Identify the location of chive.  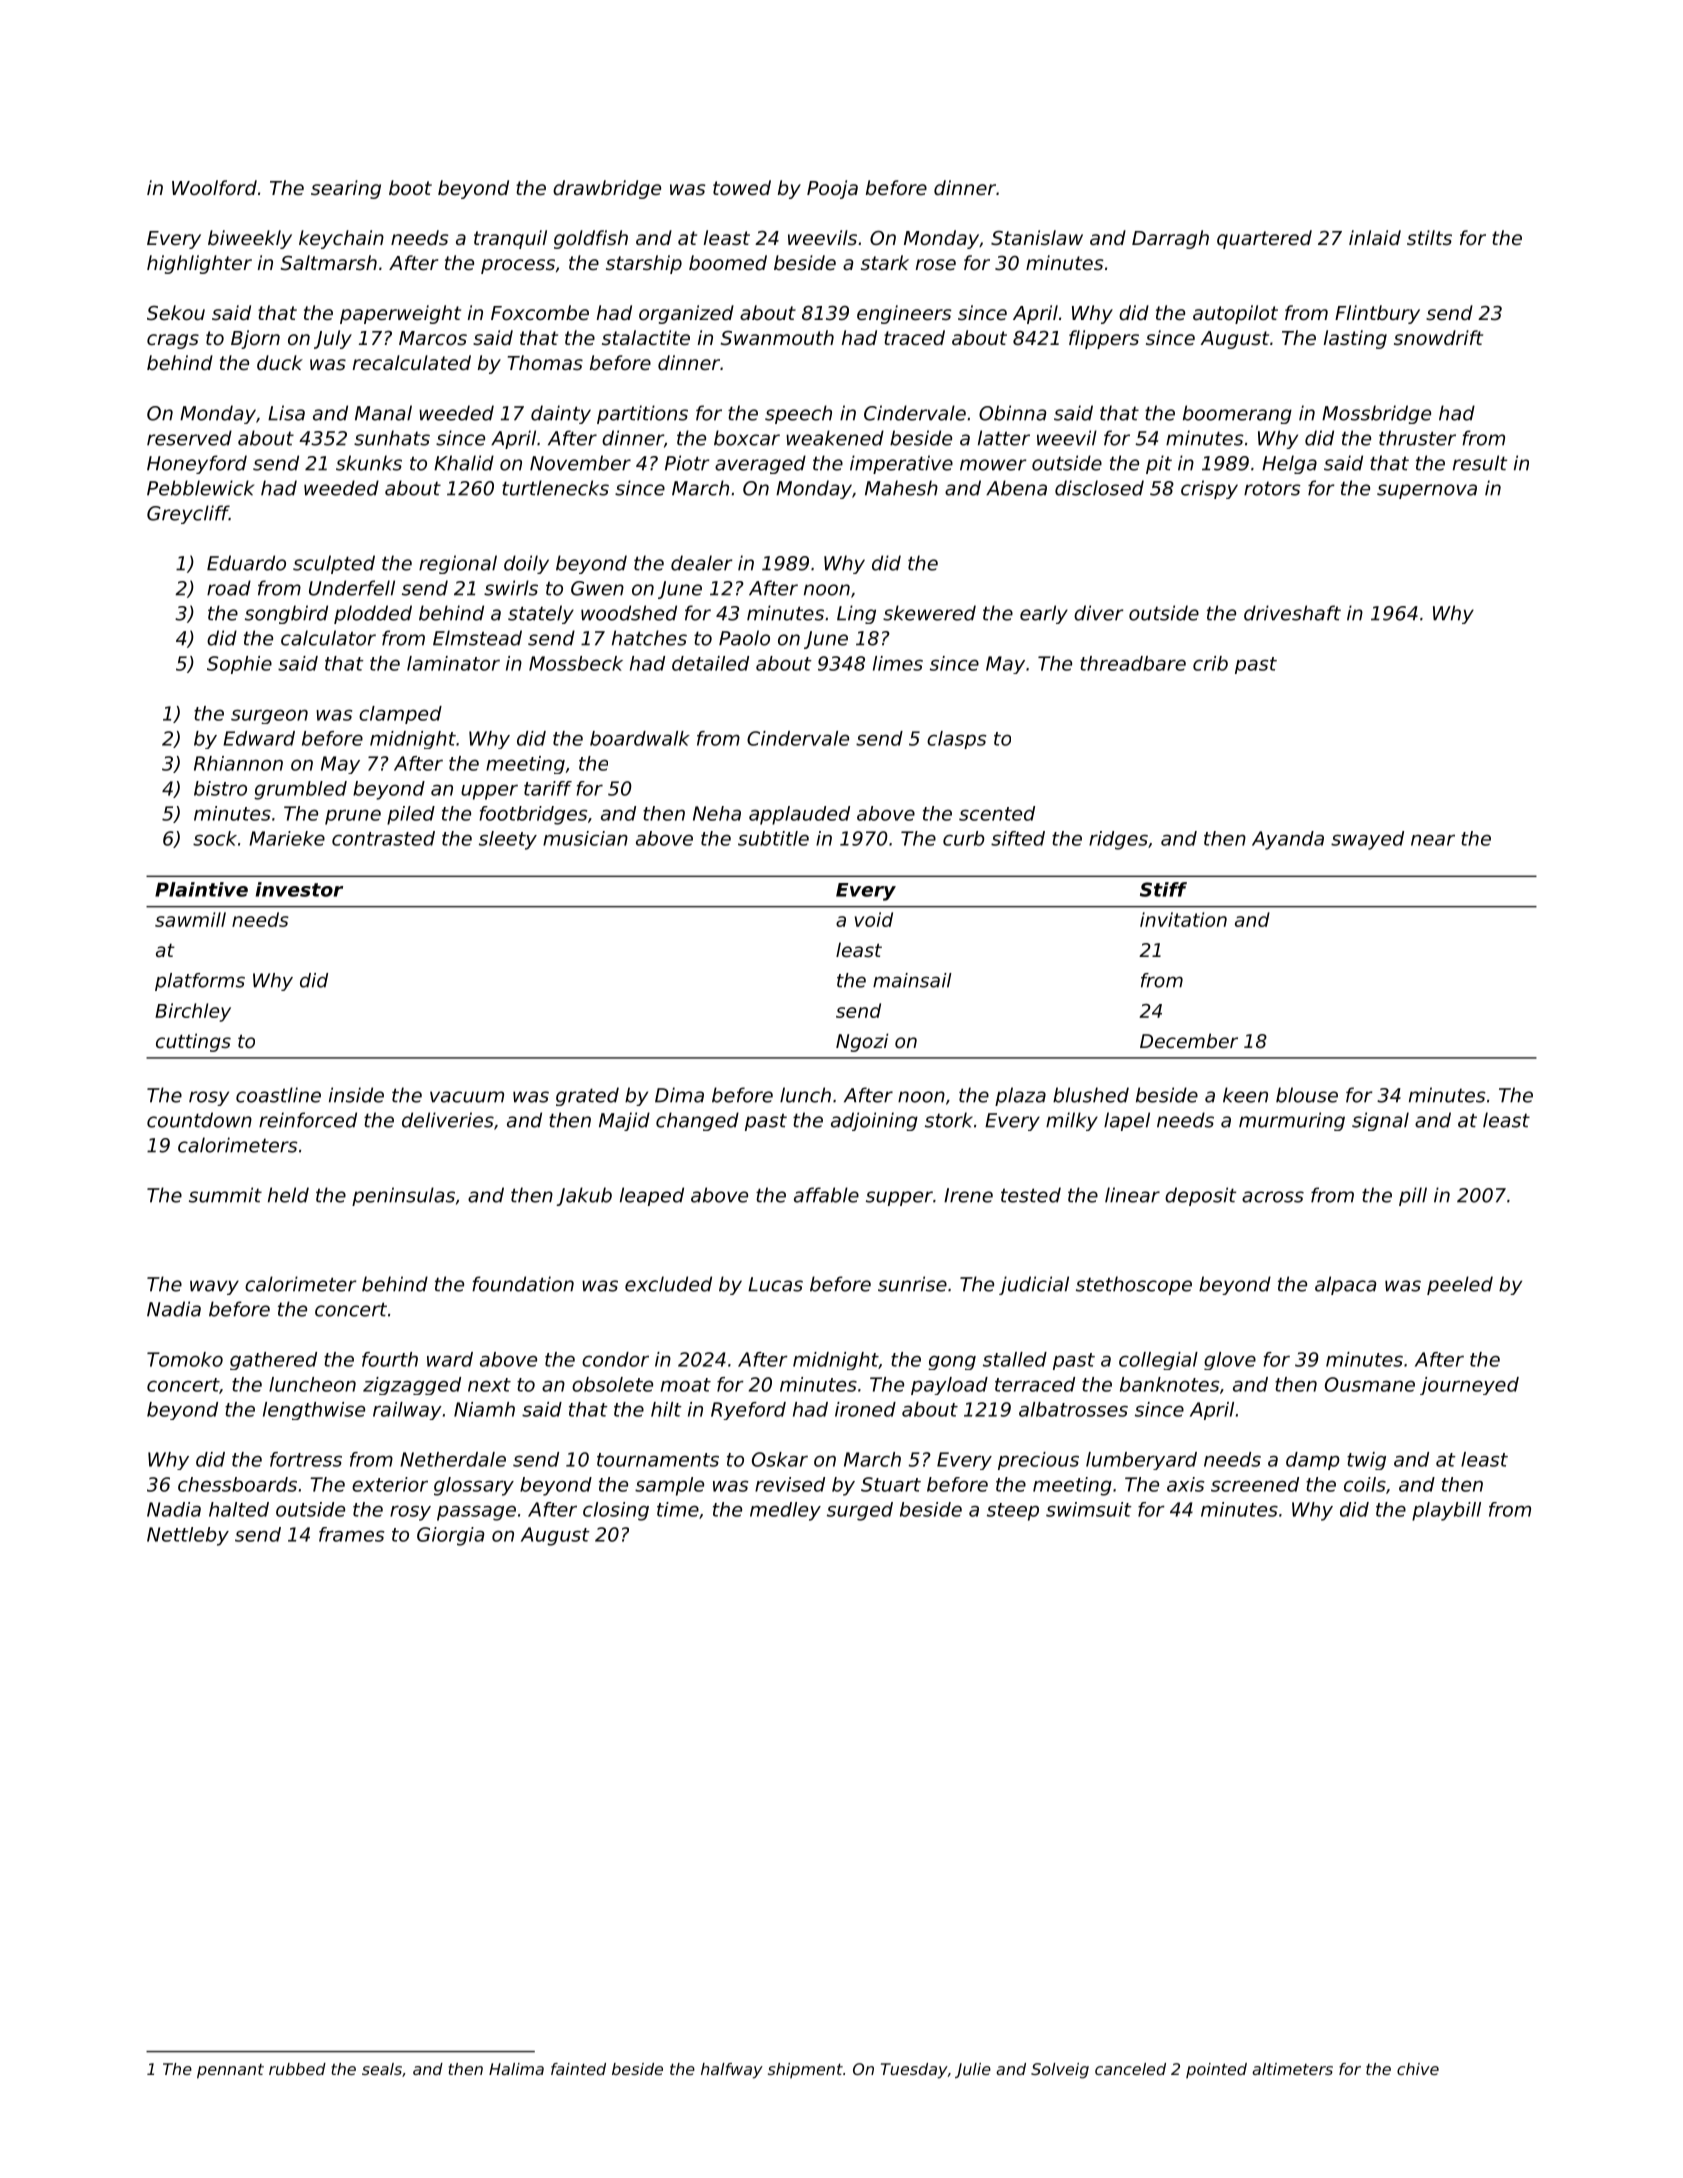
(1418, 2069).
